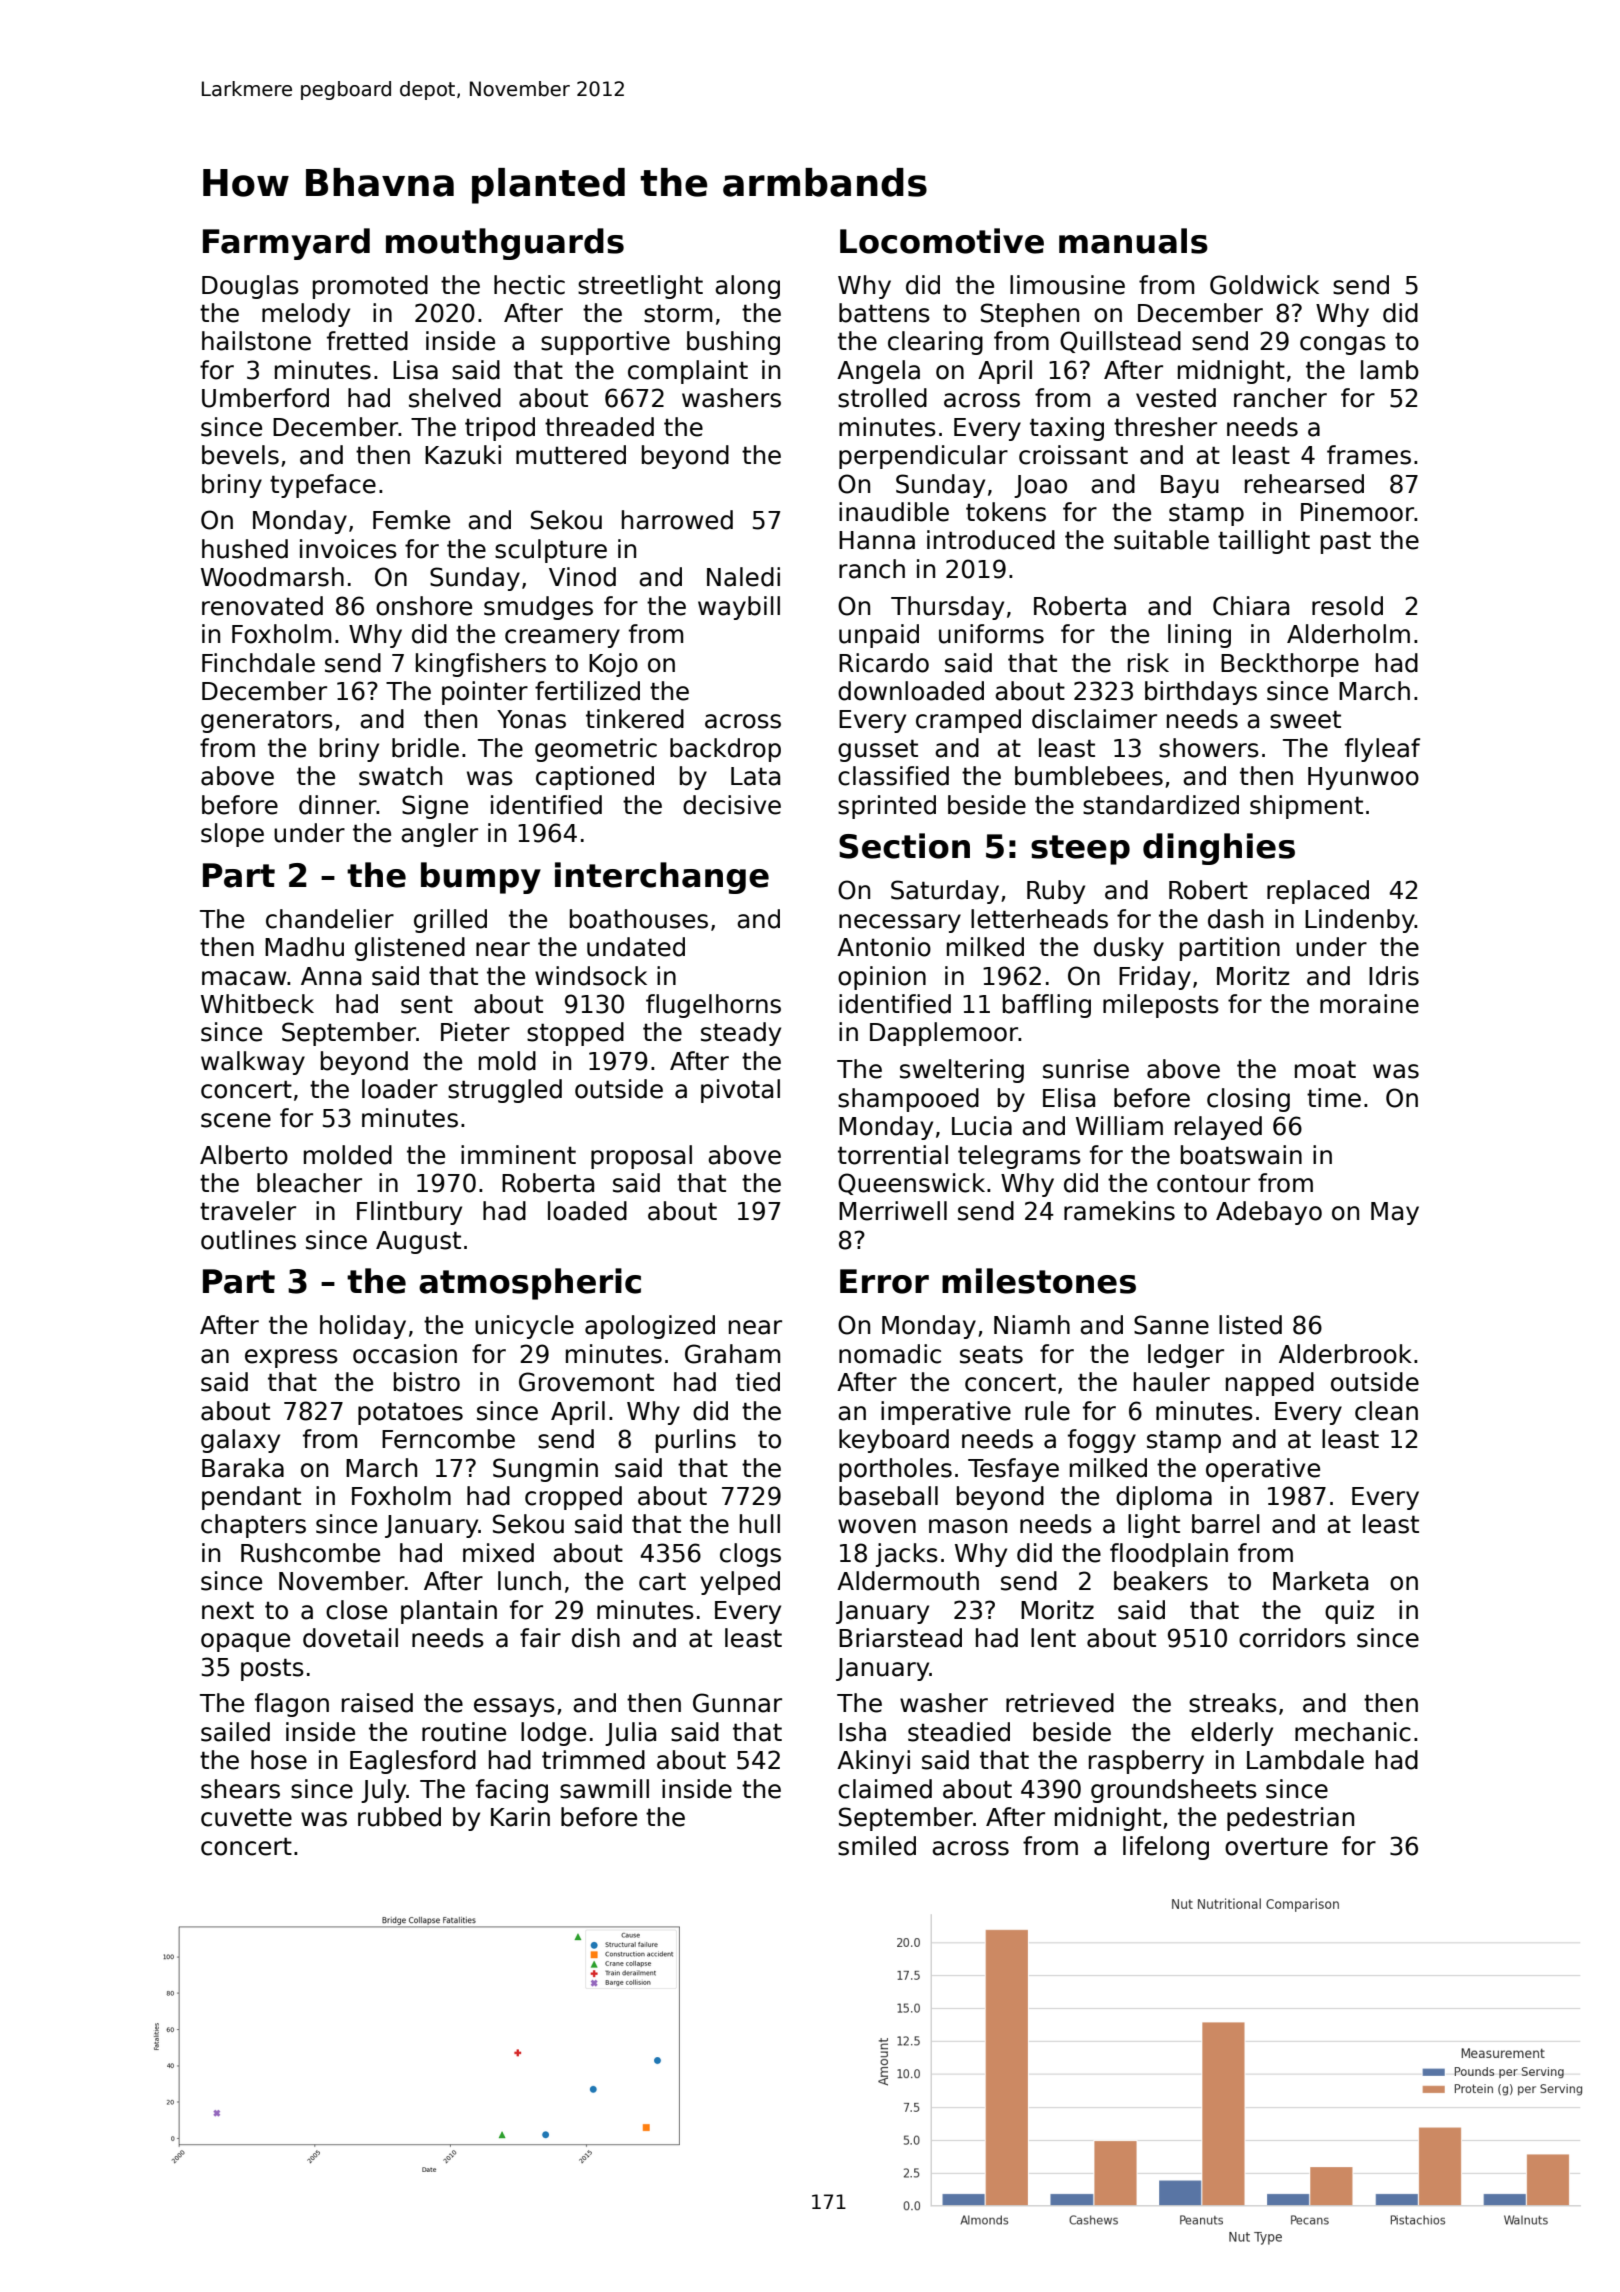  What do you see at coordinates (498, 1553) in the document?
I see `mixed` at bounding box center [498, 1553].
